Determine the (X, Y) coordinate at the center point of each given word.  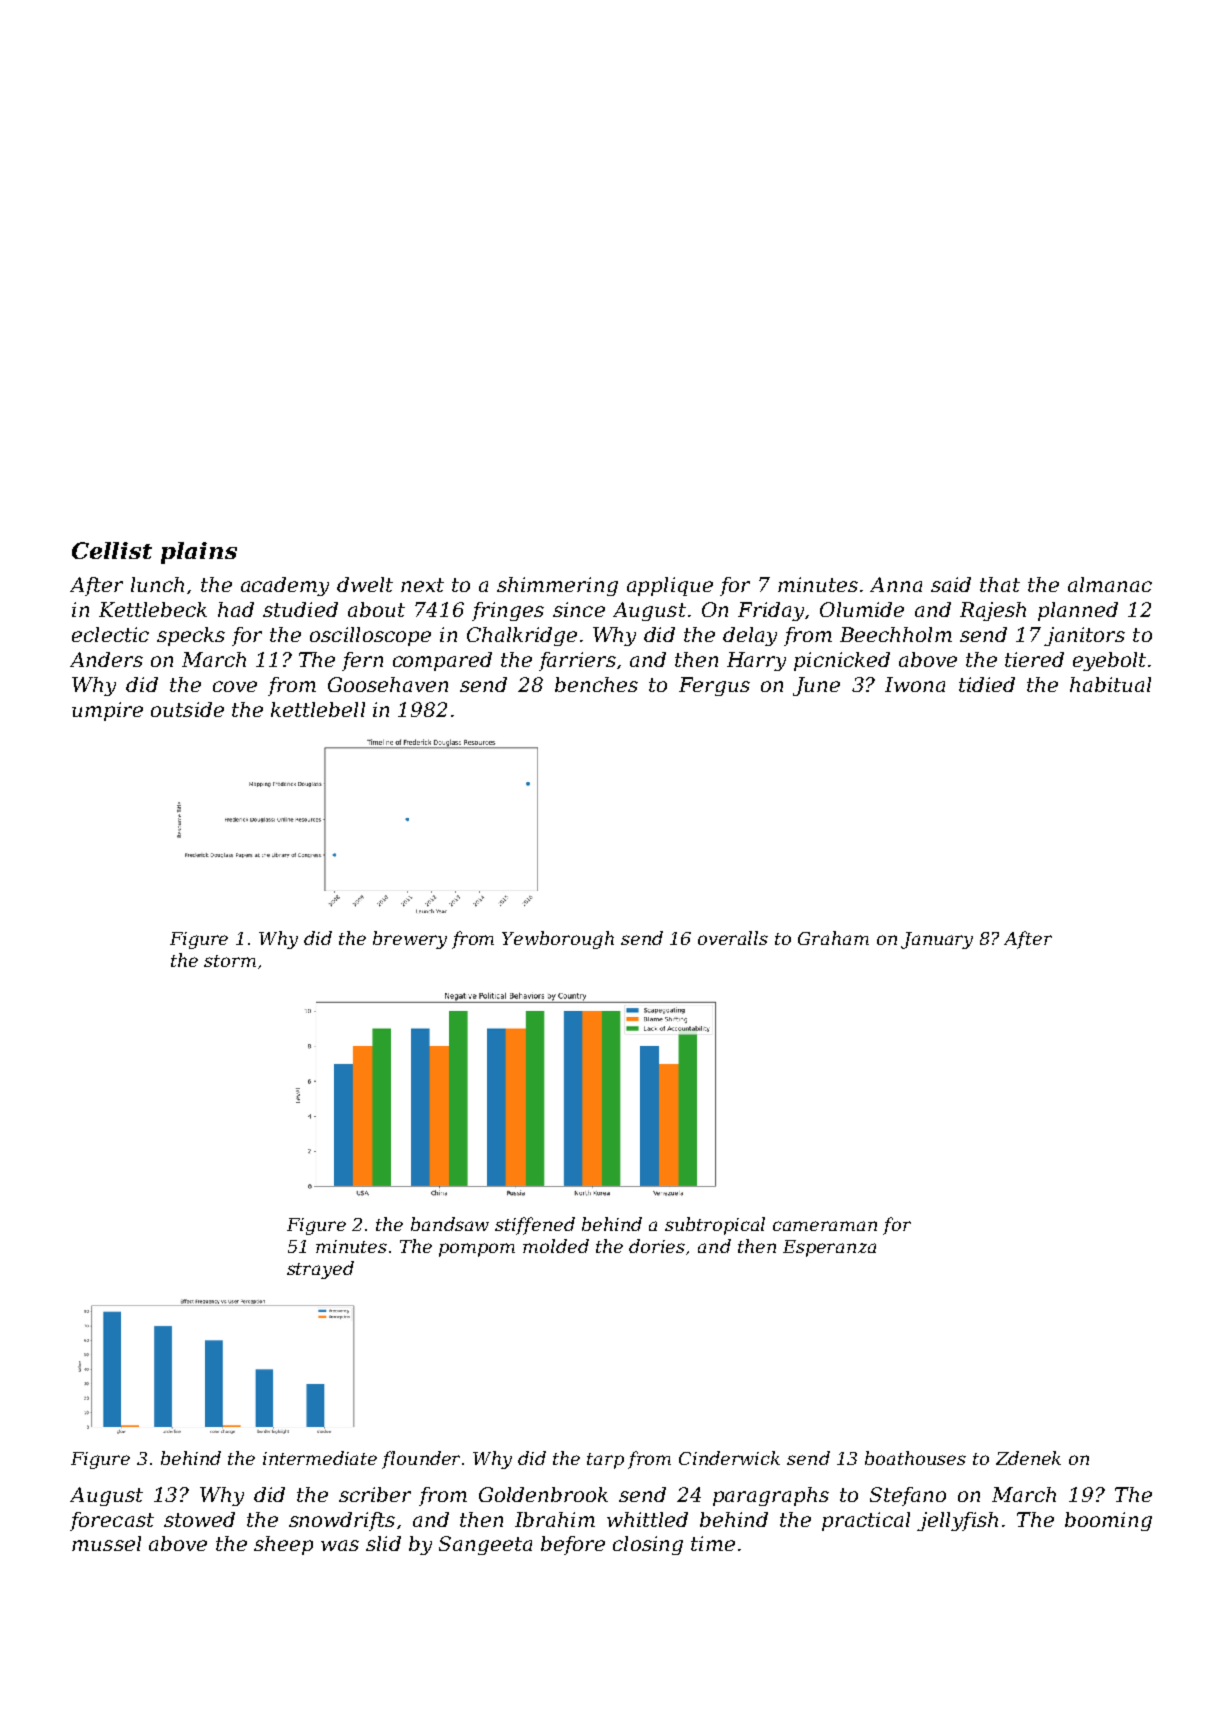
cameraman (825, 1226)
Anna (896, 584)
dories (657, 1246)
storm (230, 961)
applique (670, 586)
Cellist (112, 550)
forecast (112, 1521)
